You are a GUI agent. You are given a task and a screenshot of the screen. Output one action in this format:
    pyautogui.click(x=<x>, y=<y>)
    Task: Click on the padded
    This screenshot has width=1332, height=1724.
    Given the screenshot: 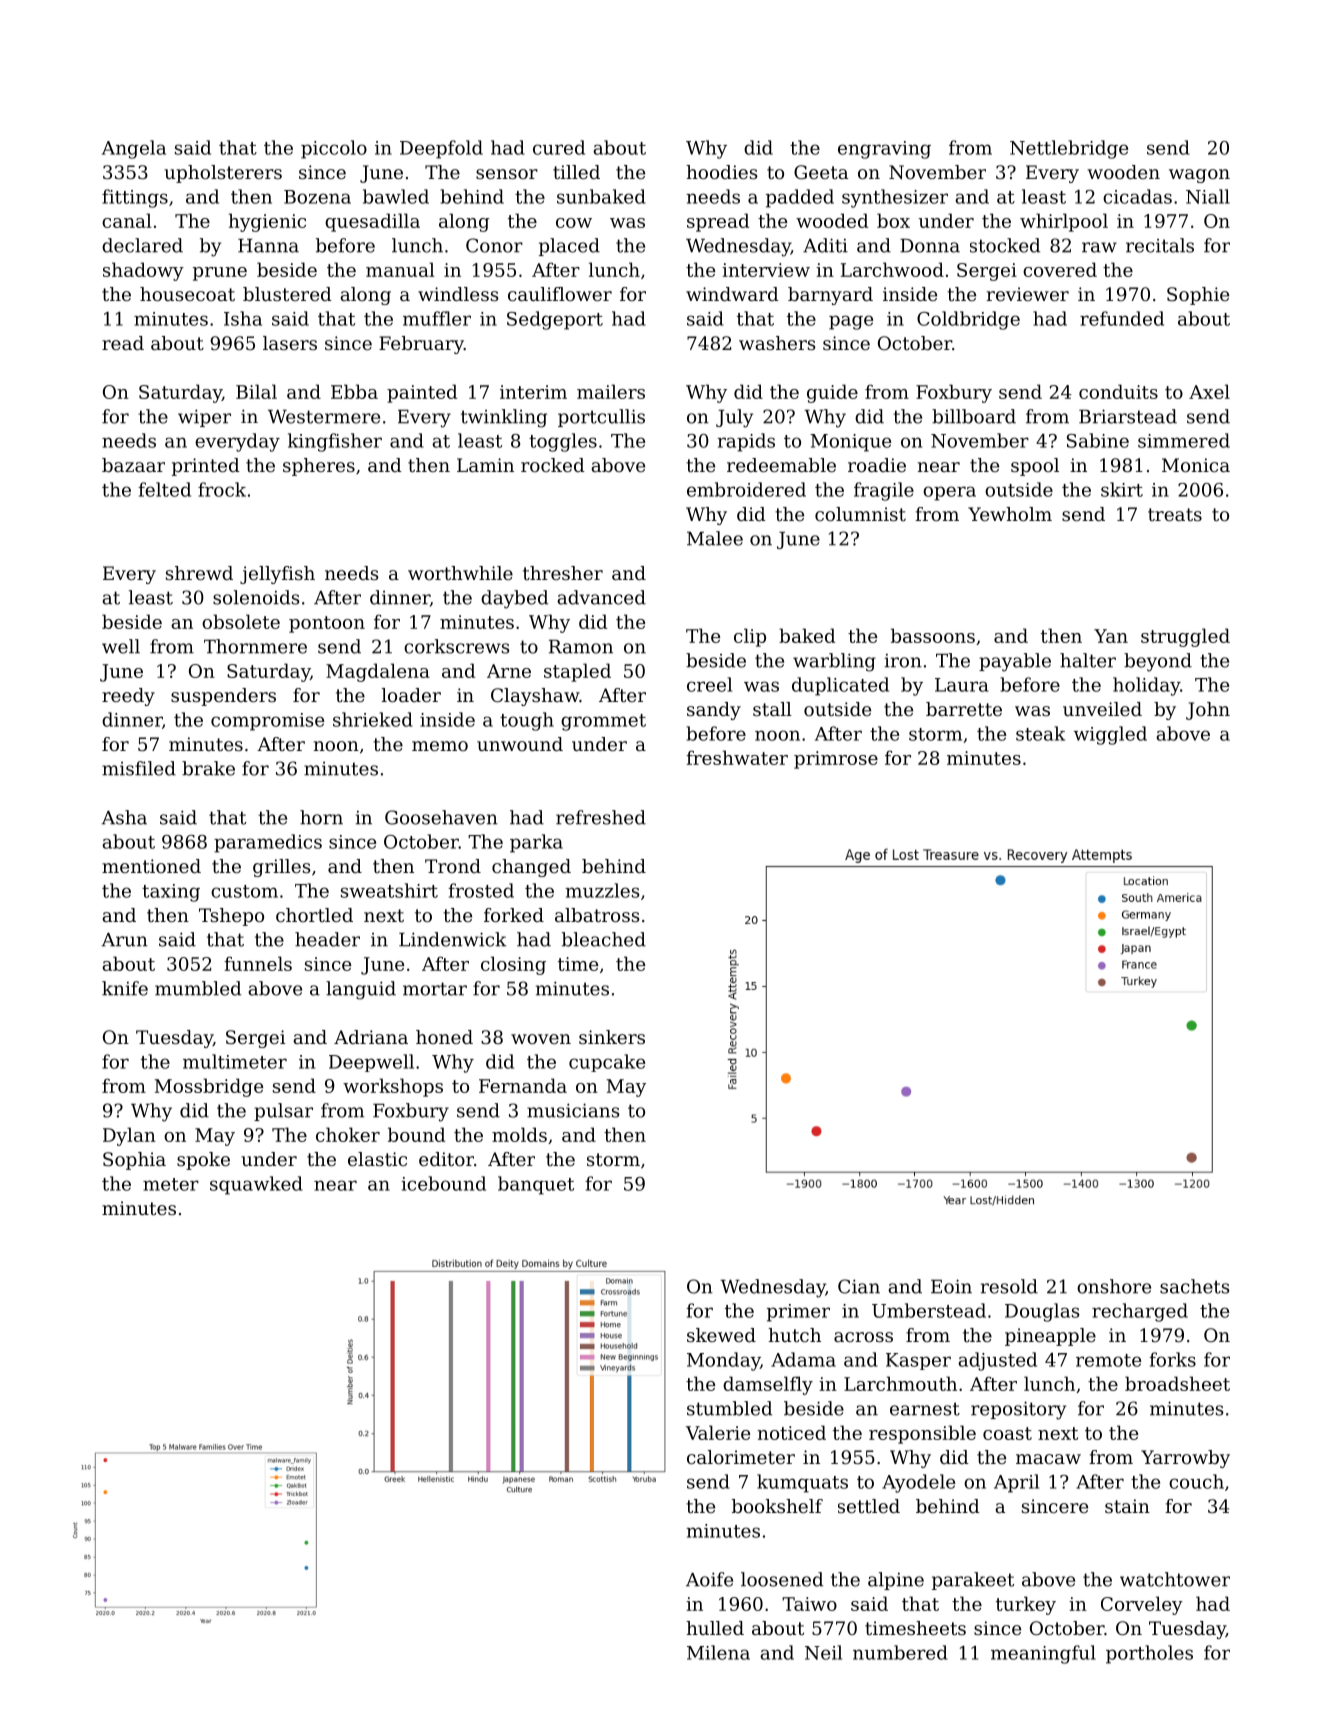 What is the action you would take?
    pyautogui.click(x=800, y=198)
